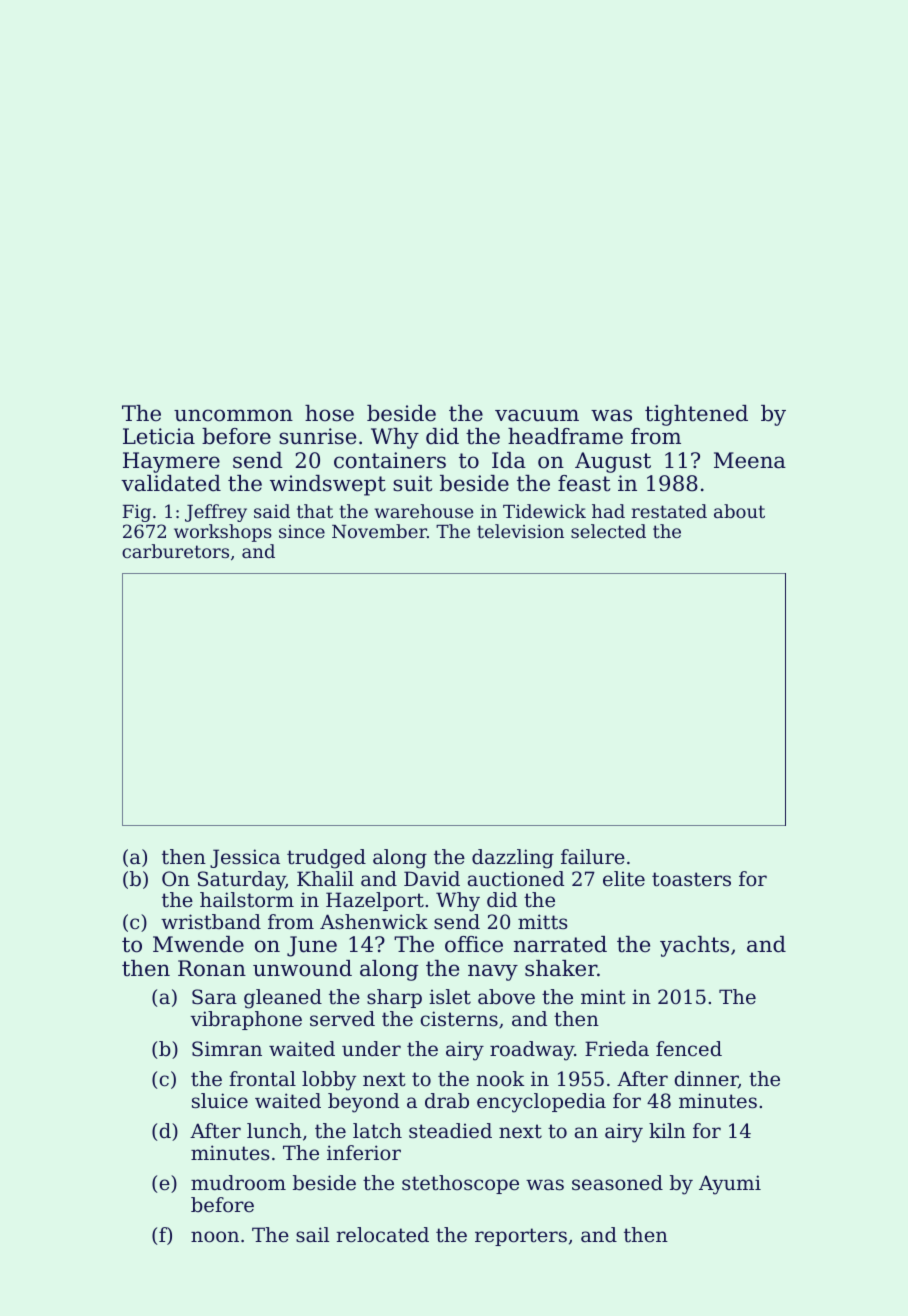 The width and height of the page is (908, 1316). Describe the element at coordinates (215, 1237) in the page. I see `noon` at that location.
